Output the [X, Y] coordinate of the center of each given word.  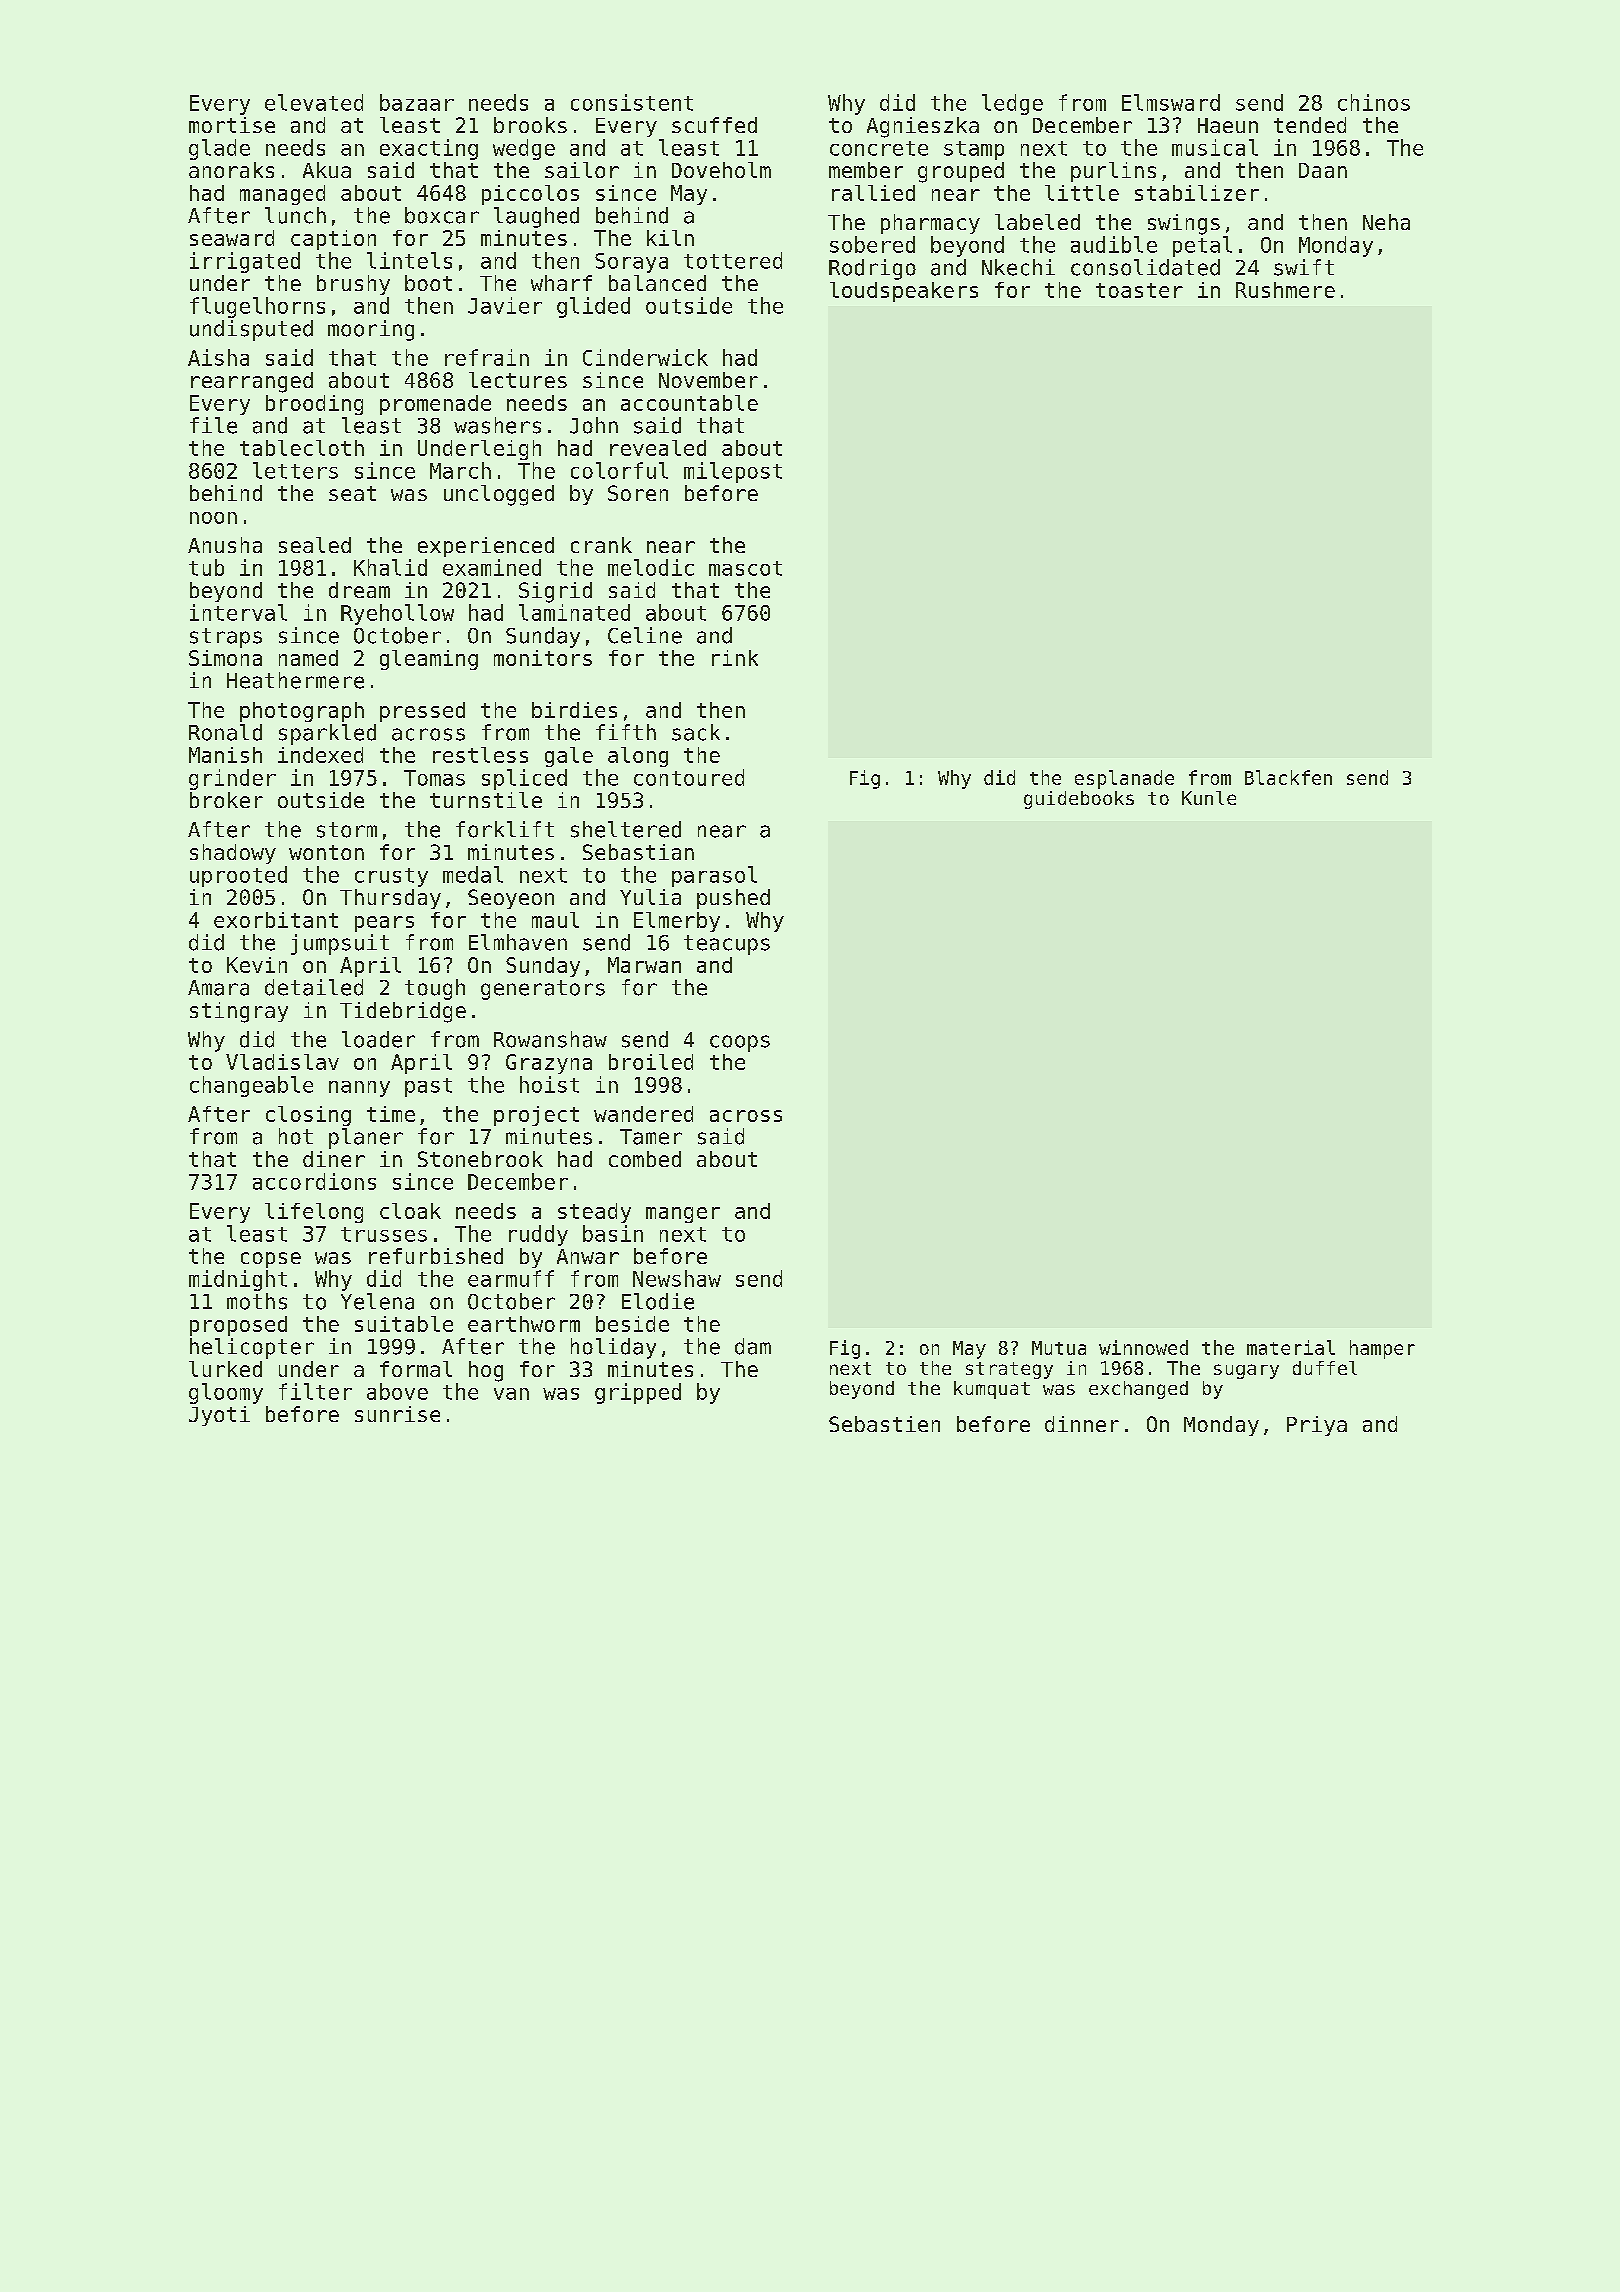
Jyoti [219, 1416]
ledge [1012, 104]
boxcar [442, 215]
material [1291, 1347]
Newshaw [677, 1278]
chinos [1374, 102]
